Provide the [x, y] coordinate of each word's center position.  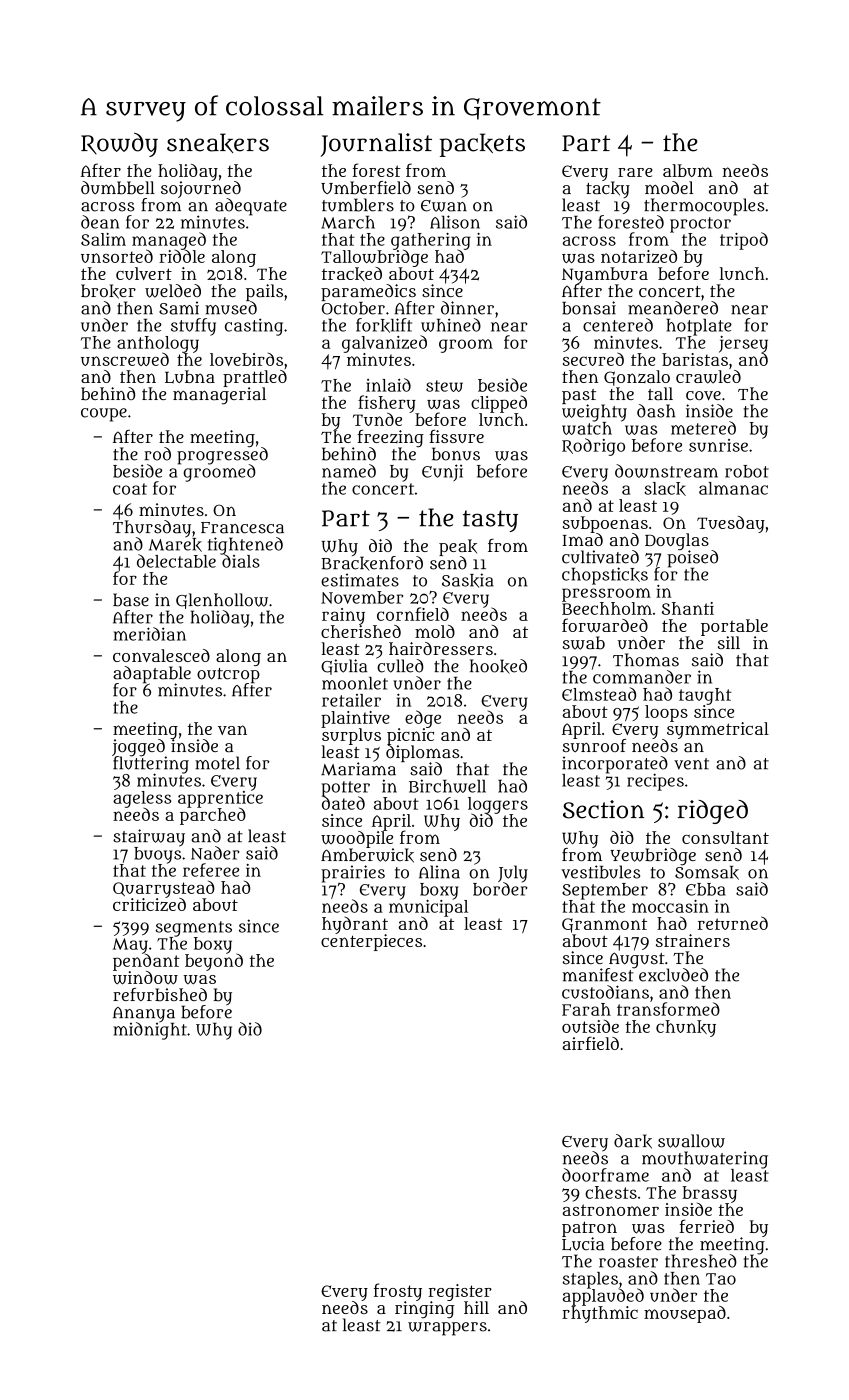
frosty [398, 1292]
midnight [150, 1031]
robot [747, 471]
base [131, 600]
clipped [499, 404]
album [688, 170]
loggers [498, 805]
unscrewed [125, 359]
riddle [182, 256]
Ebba [706, 889]
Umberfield [366, 188]
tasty [490, 521]
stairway [149, 838]
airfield [591, 1043]
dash [656, 411]
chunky [686, 1028]
